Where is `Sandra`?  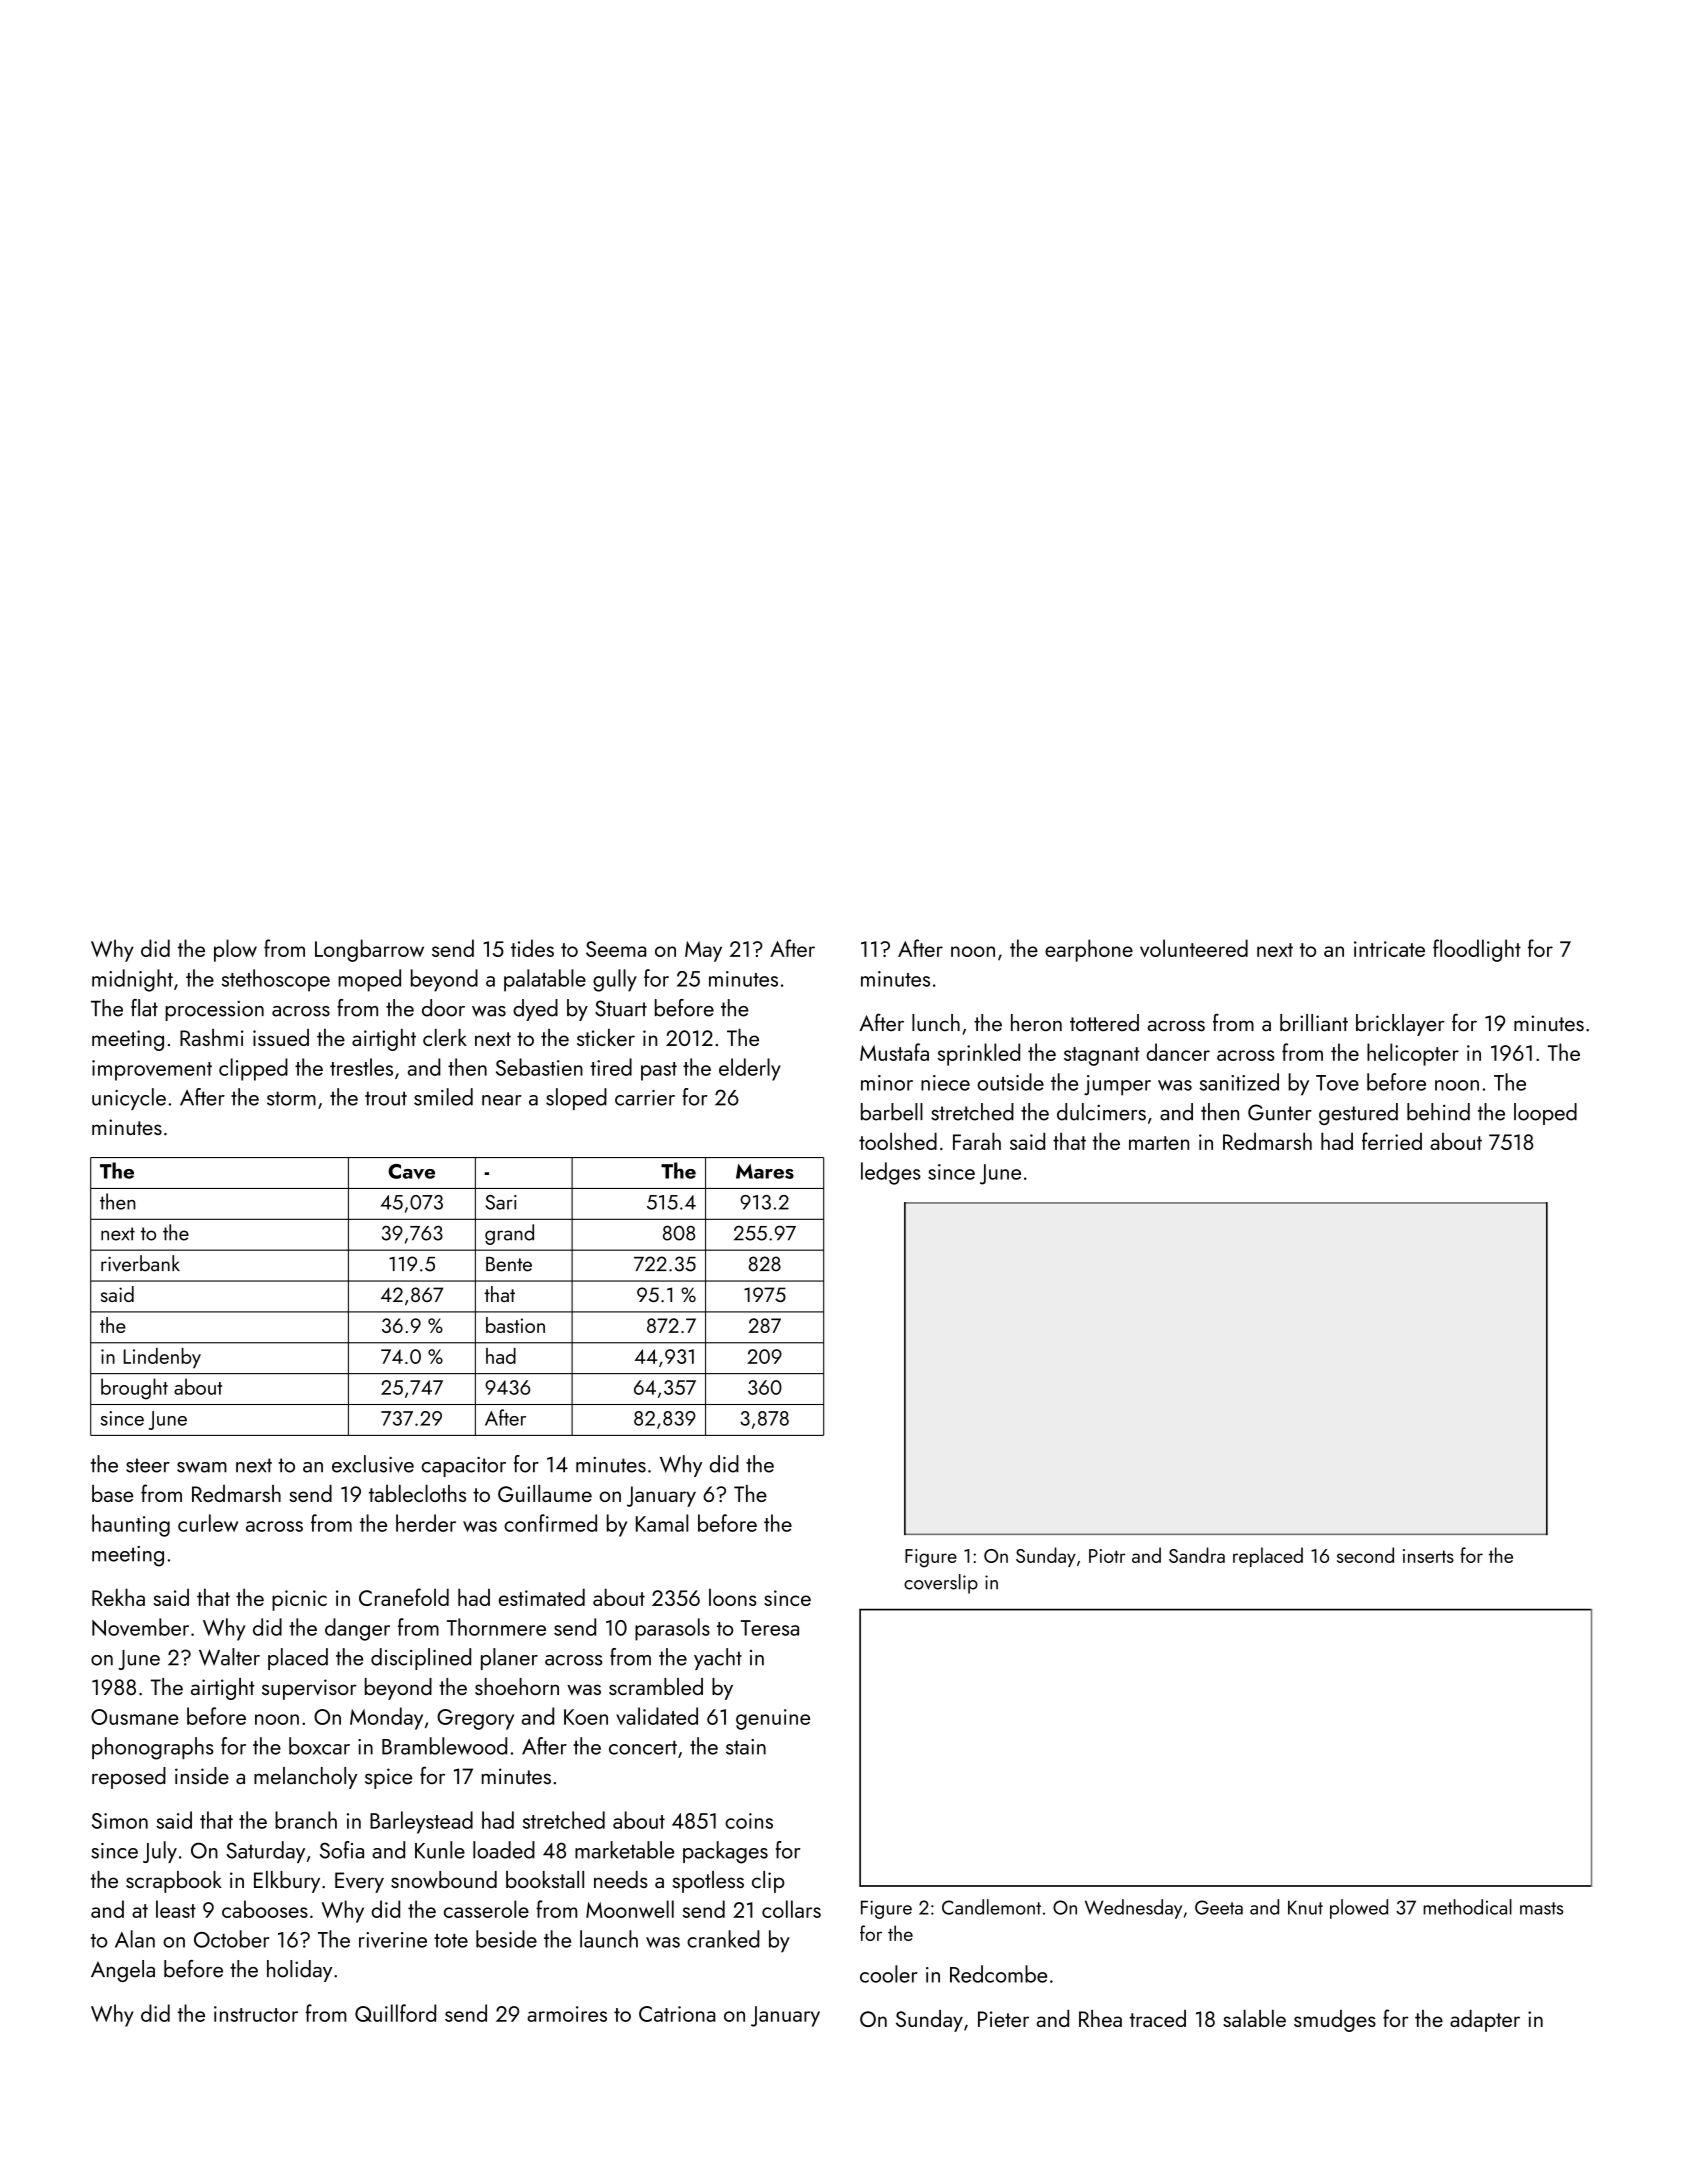 Sandra is located at coordinates (1197, 1555).
